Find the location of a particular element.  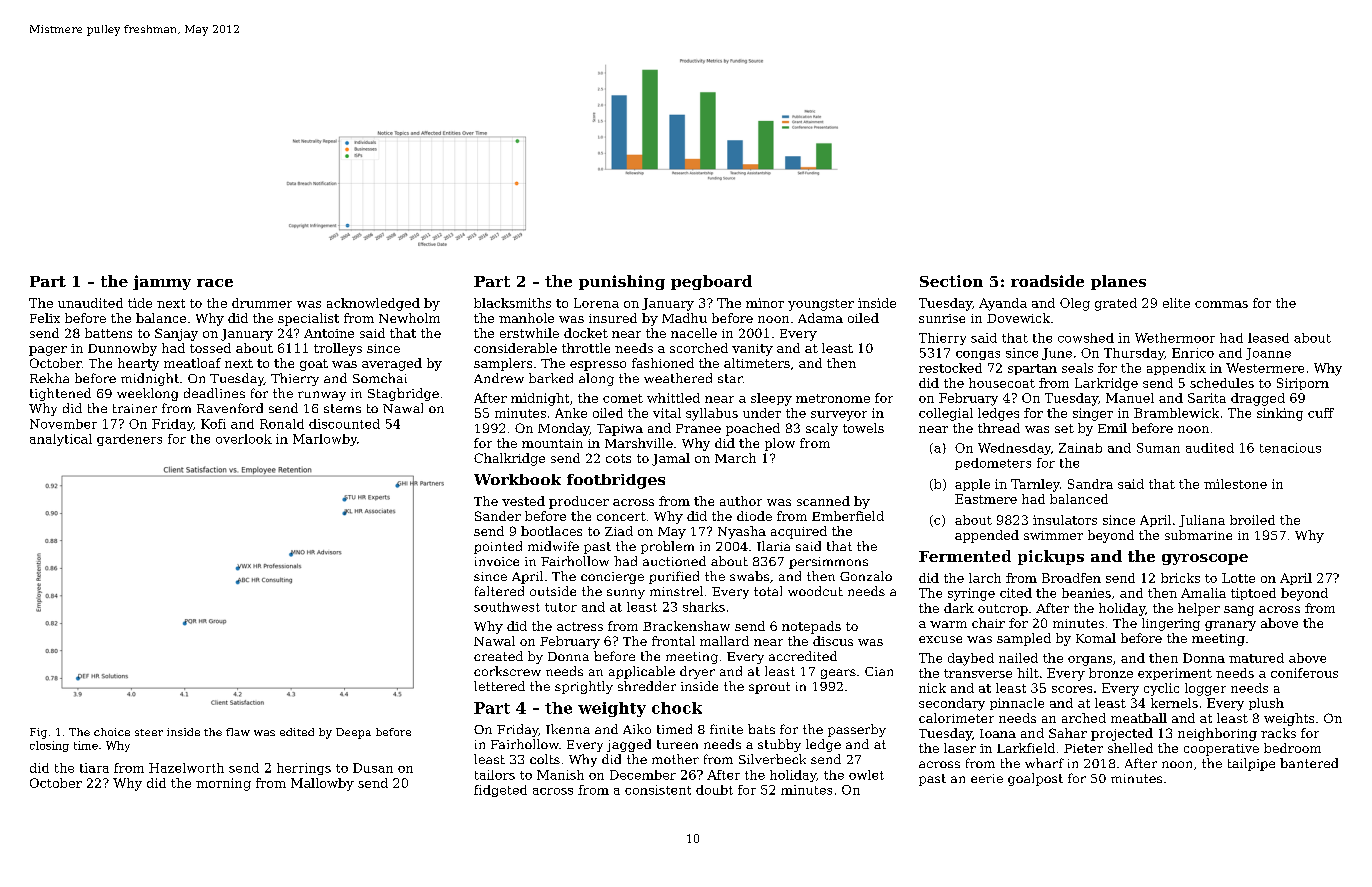

gyroscope is located at coordinates (1205, 559).
